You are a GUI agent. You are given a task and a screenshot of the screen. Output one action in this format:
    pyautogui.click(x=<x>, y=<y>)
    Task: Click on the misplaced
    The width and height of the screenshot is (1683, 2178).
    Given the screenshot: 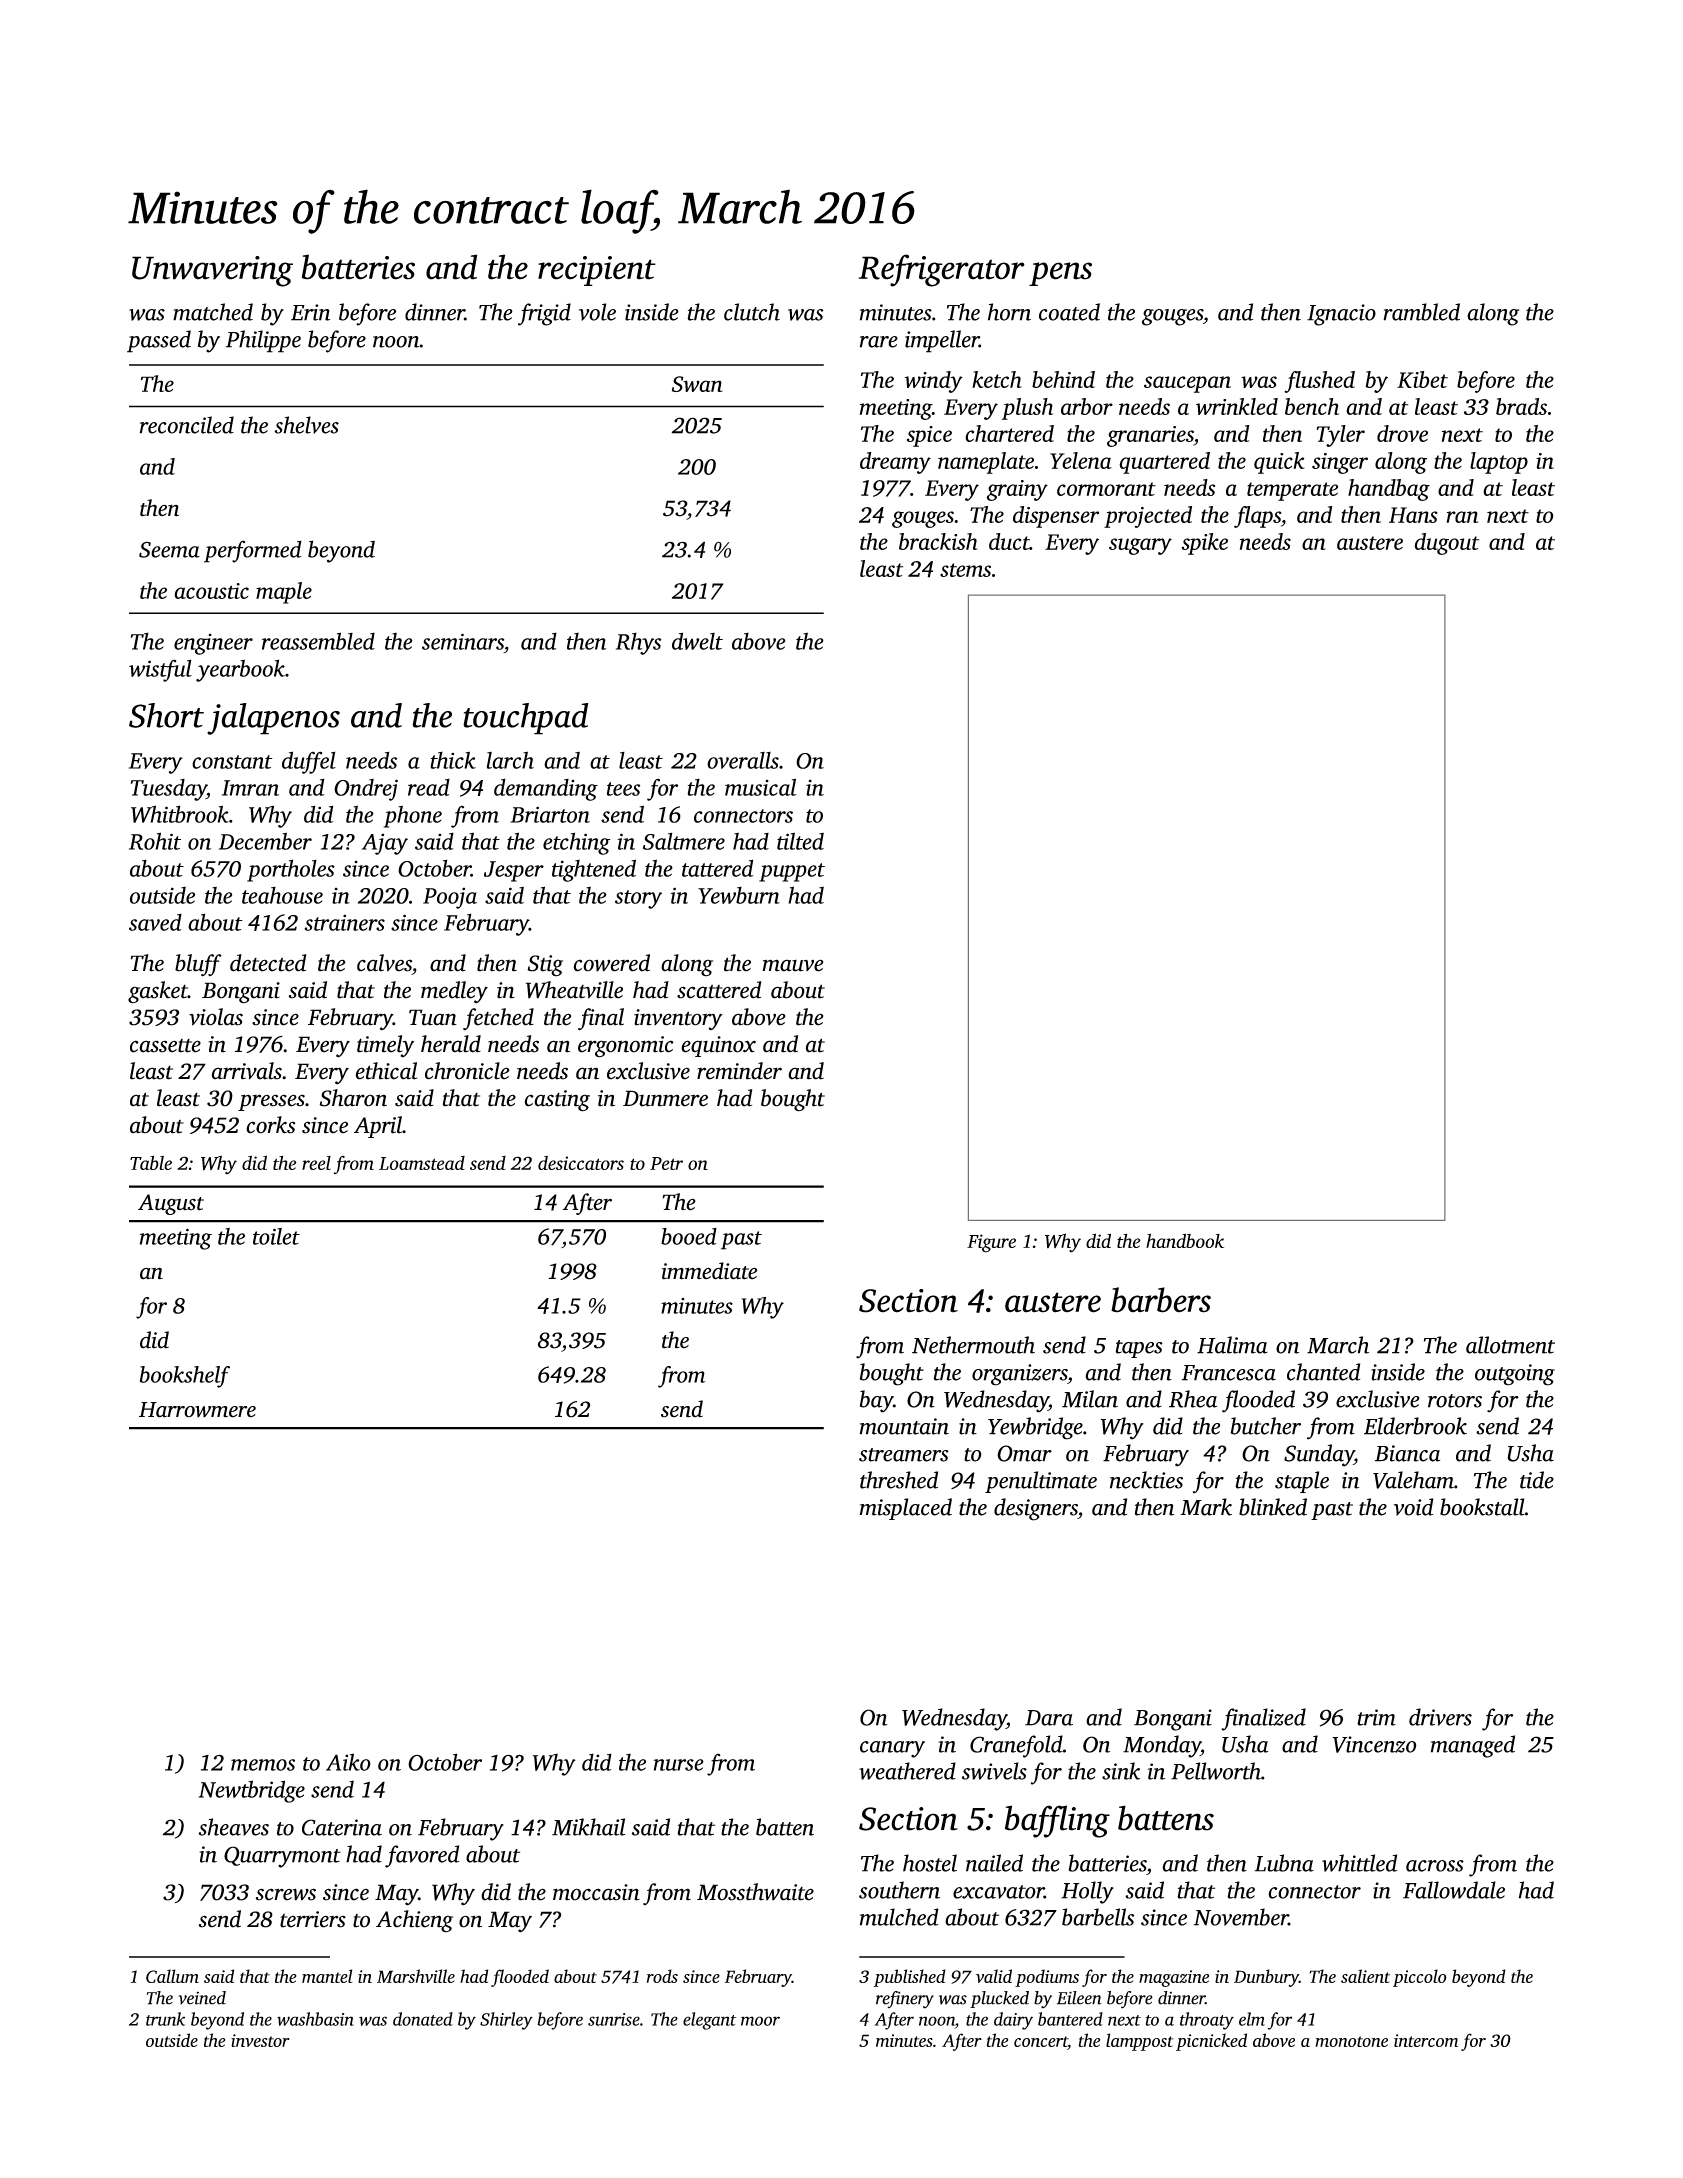 What is the action you would take?
    pyautogui.click(x=906, y=1509)
